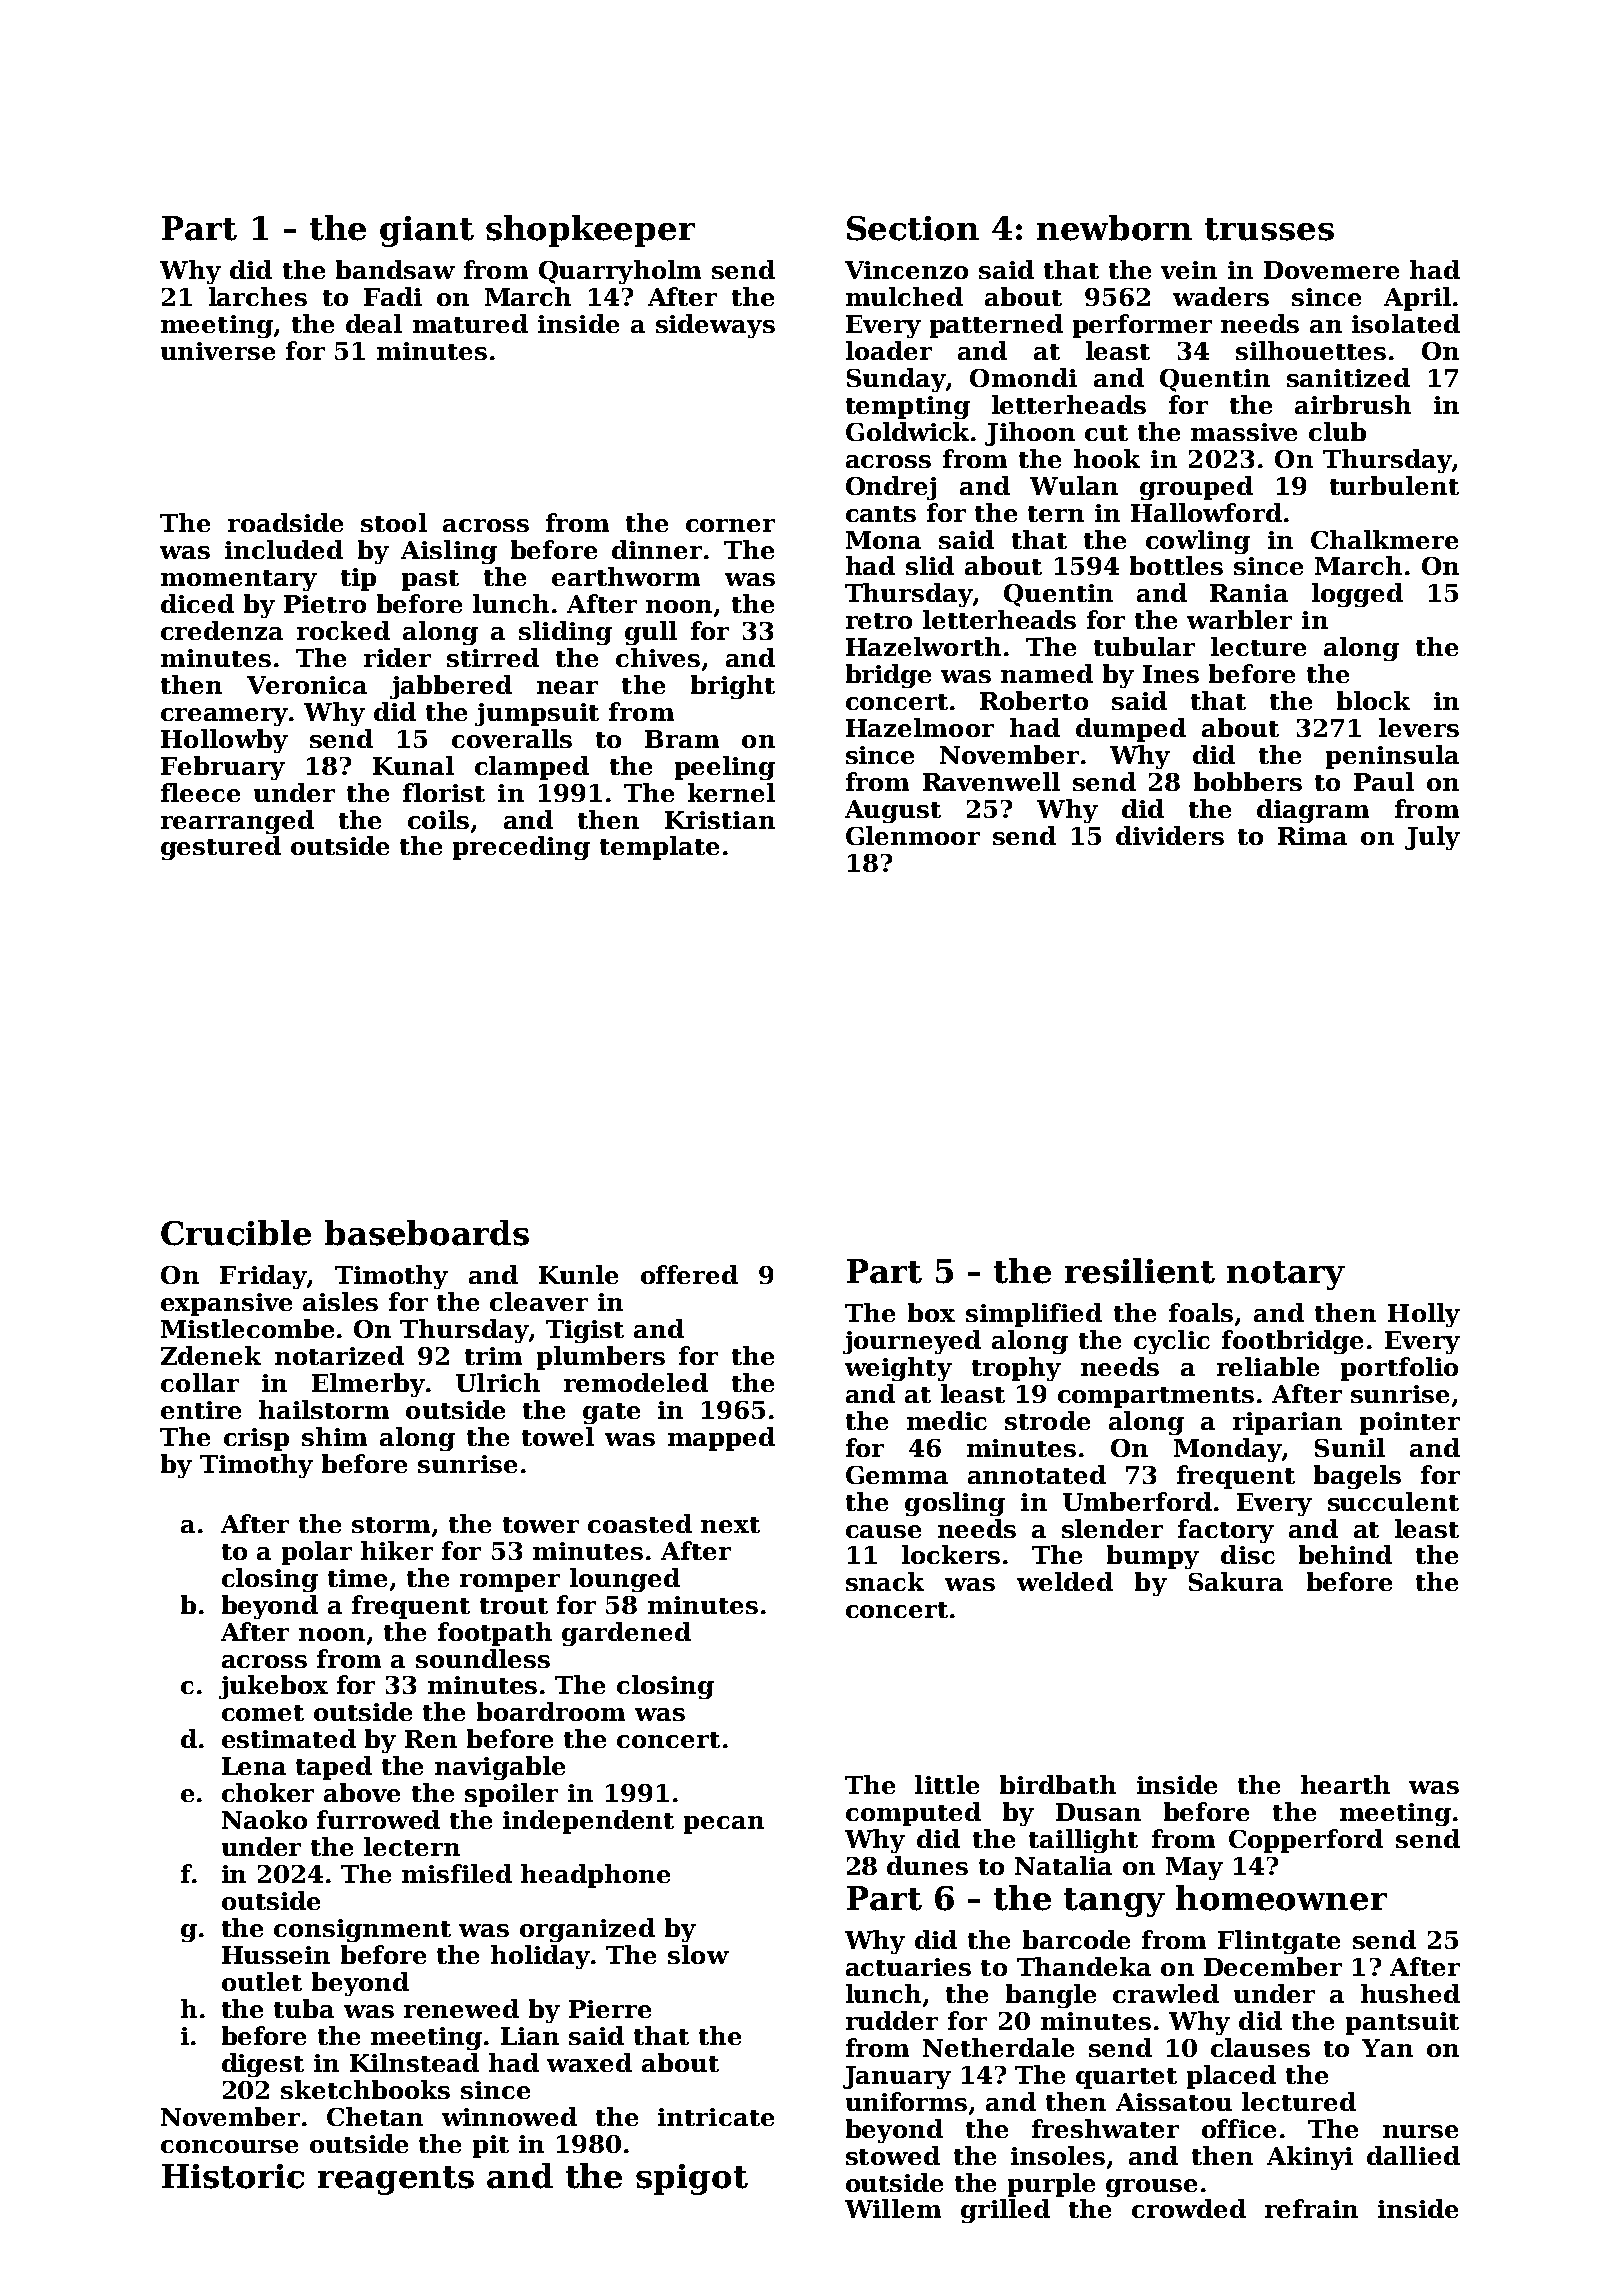 This screenshot has height=2292, width=1620. Describe the element at coordinates (1286, 1275) in the screenshot. I see `notary` at that location.
